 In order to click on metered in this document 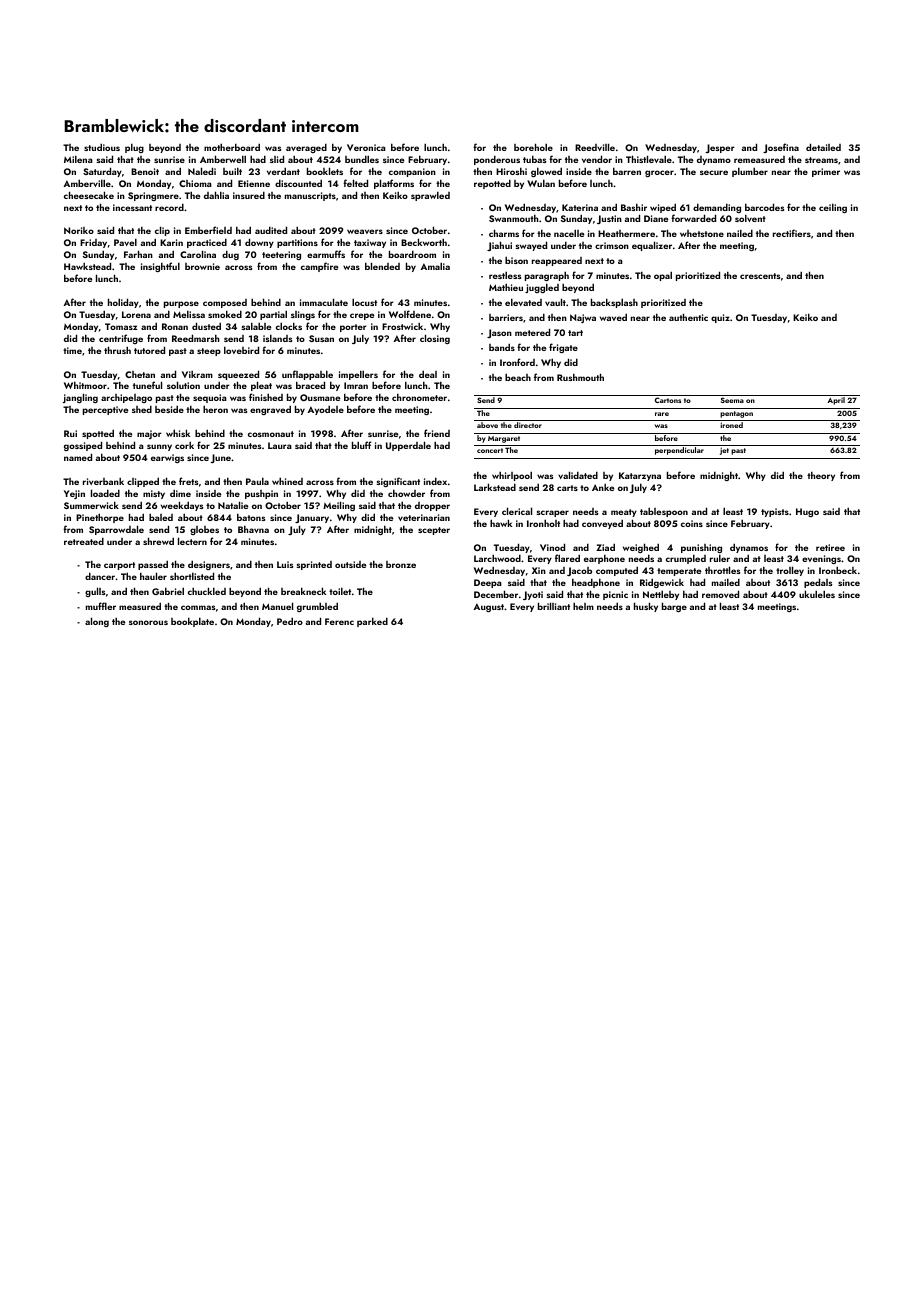, I will do `click(532, 332)`.
